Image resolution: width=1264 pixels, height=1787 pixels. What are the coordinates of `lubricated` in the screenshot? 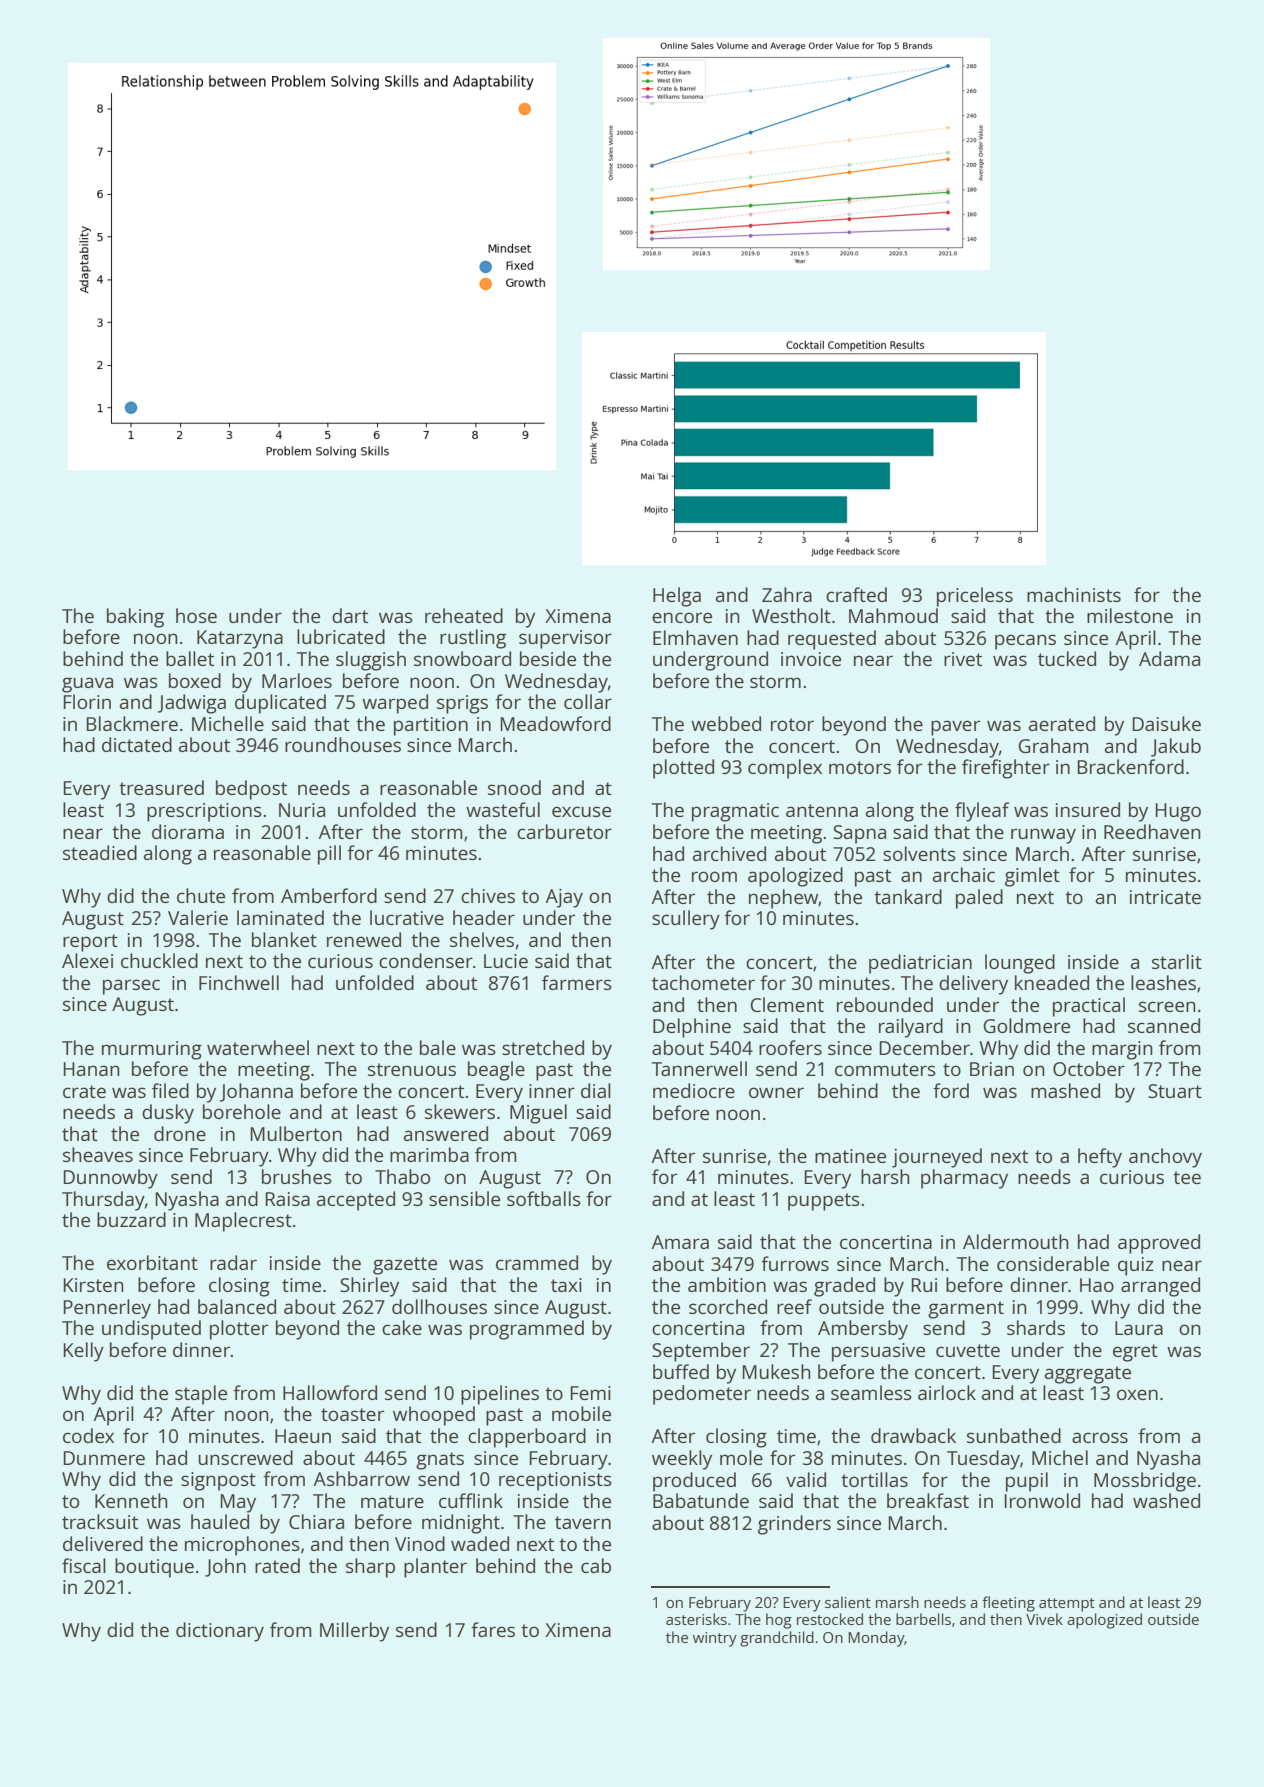 It's located at (341, 636).
